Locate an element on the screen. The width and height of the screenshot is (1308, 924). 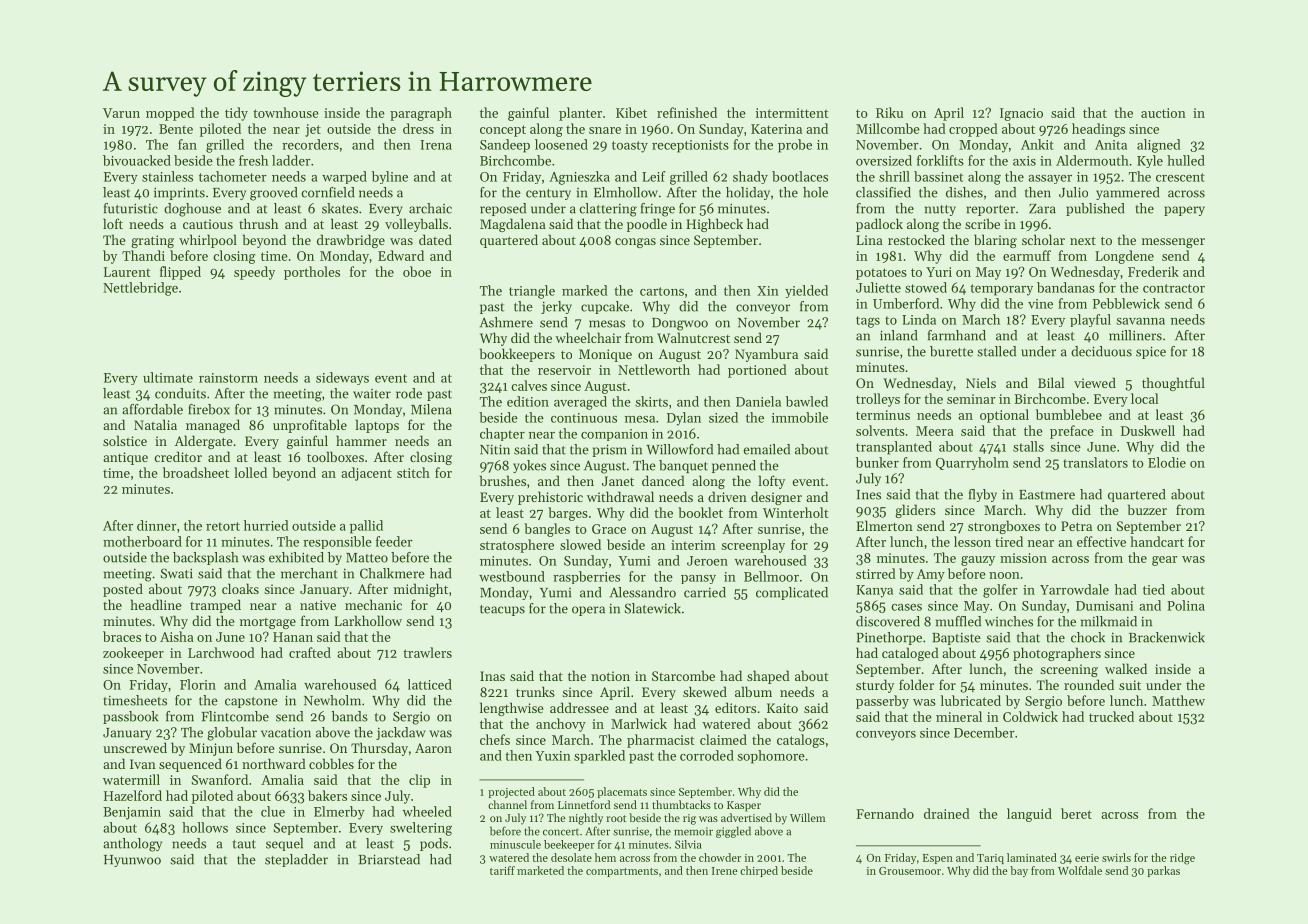
local is located at coordinates (1144, 398).
